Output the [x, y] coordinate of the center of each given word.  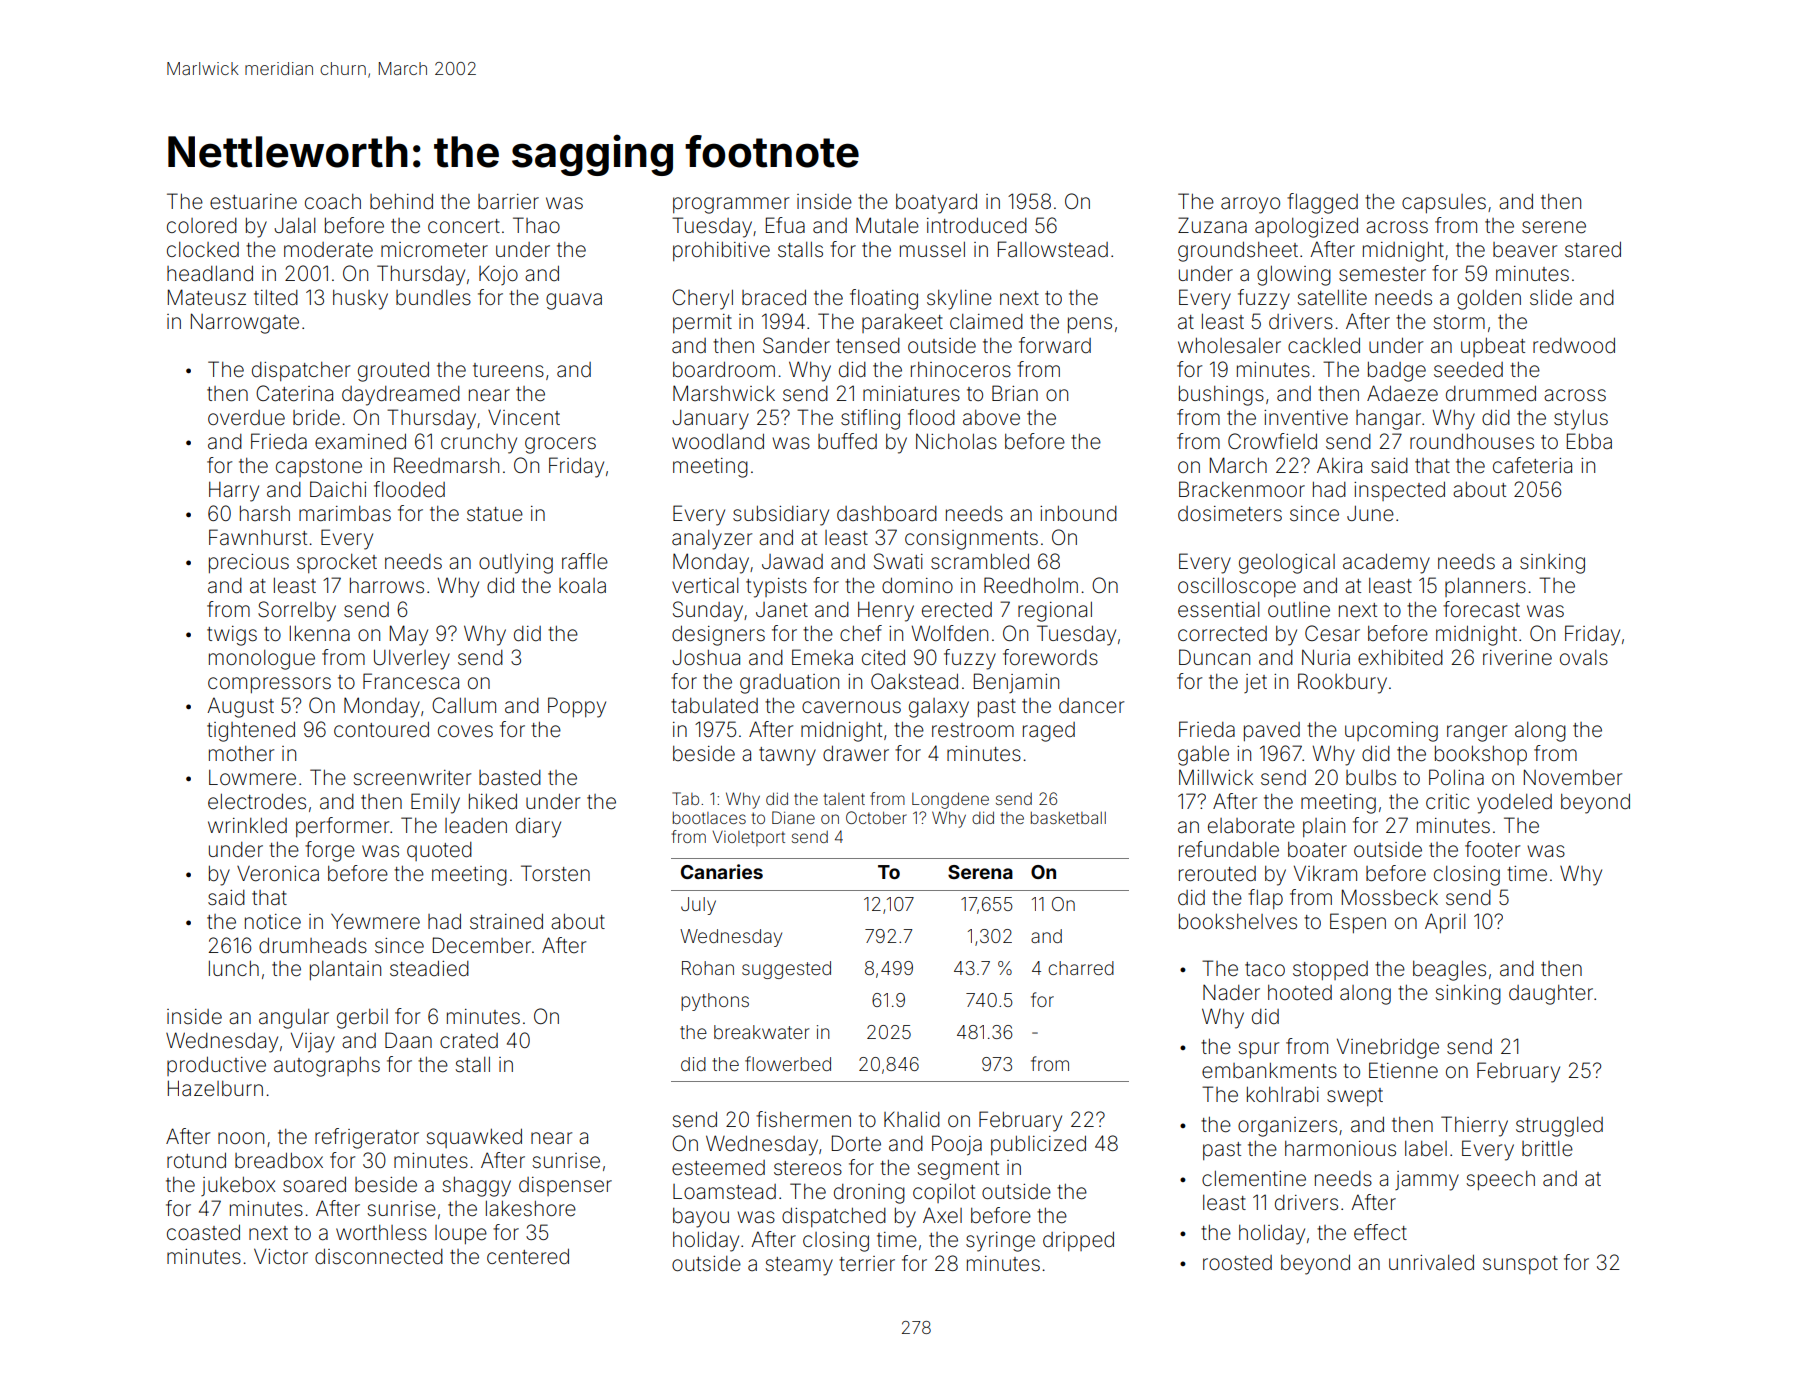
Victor [281, 1256]
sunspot [1520, 1265]
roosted [1237, 1263]
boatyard [936, 204]
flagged [1322, 203]
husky [360, 300]
